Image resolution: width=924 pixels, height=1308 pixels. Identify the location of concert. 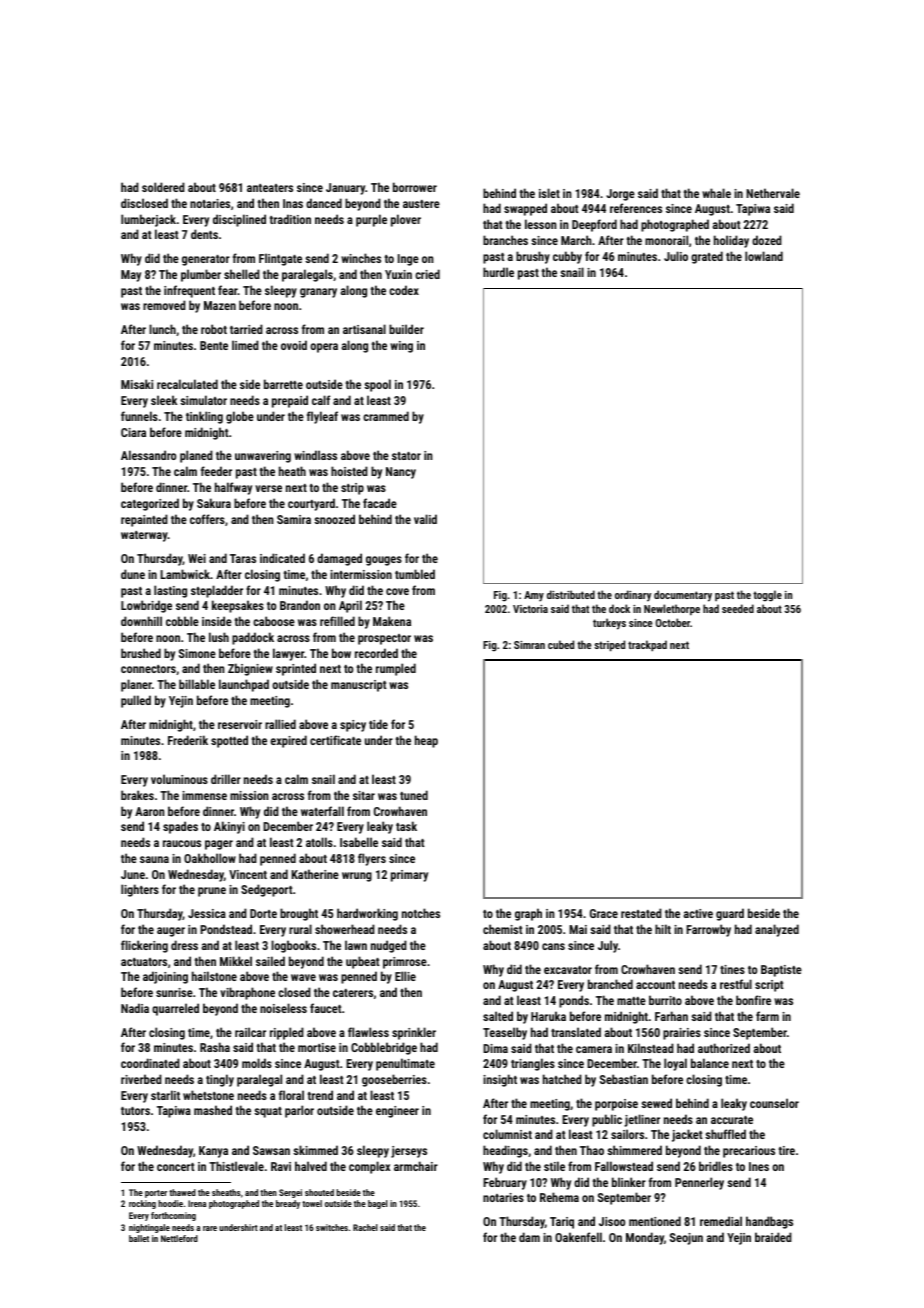
(176, 1167).
